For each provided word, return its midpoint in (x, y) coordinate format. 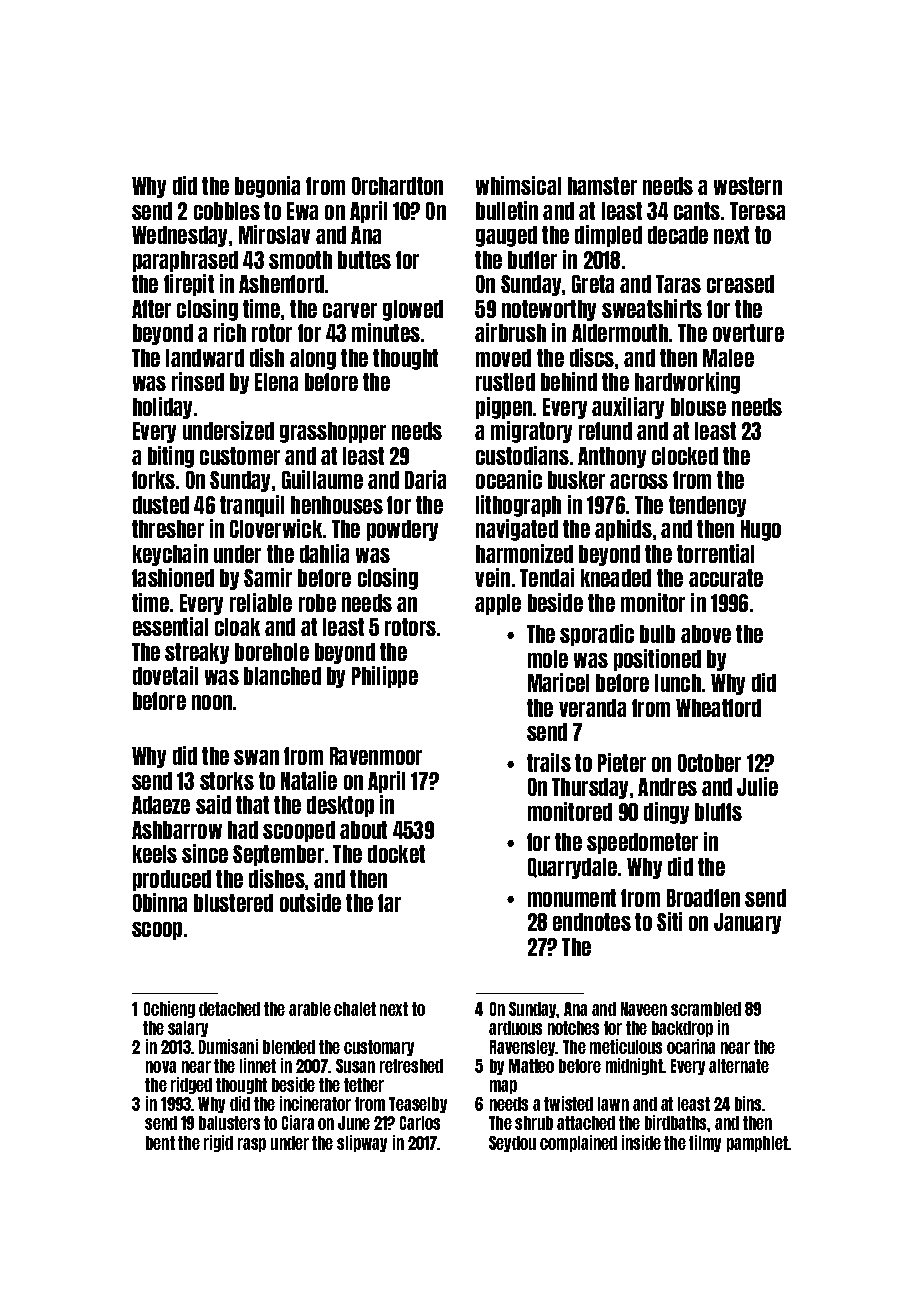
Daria (425, 479)
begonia (267, 187)
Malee (728, 358)
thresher (168, 529)
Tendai (547, 577)
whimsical (518, 185)
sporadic (597, 635)
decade (678, 235)
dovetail (165, 675)
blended (289, 1047)
